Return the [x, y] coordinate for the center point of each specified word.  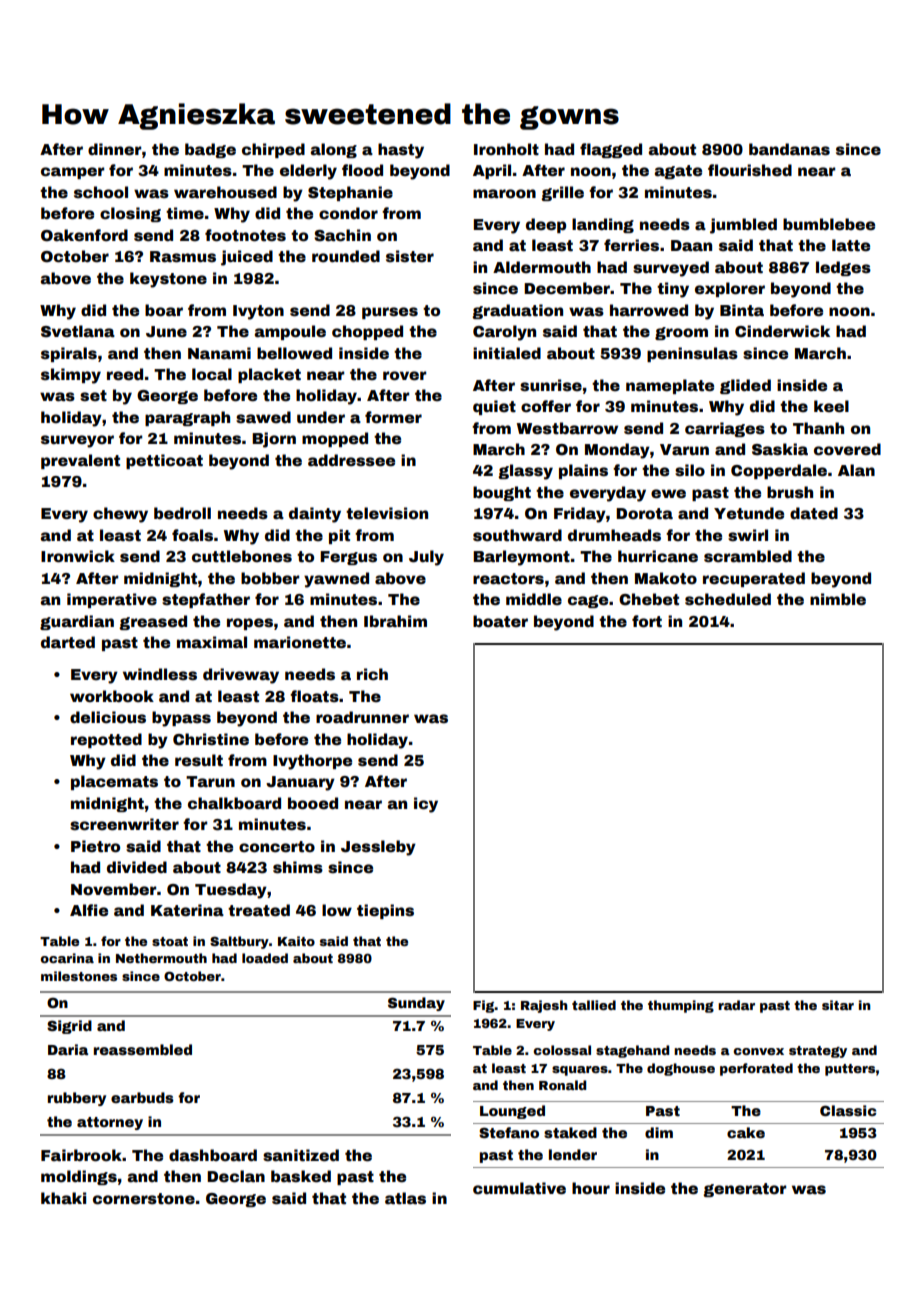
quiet [494, 407]
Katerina [187, 910]
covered [847, 449]
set [93, 396]
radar [736, 1005]
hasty [401, 151]
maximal [212, 642]
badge [210, 150]
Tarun [210, 782]
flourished [750, 170]
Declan [236, 1176]
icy [426, 805]
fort [647, 621]
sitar [838, 1005]
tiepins [385, 911]
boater [500, 621]
